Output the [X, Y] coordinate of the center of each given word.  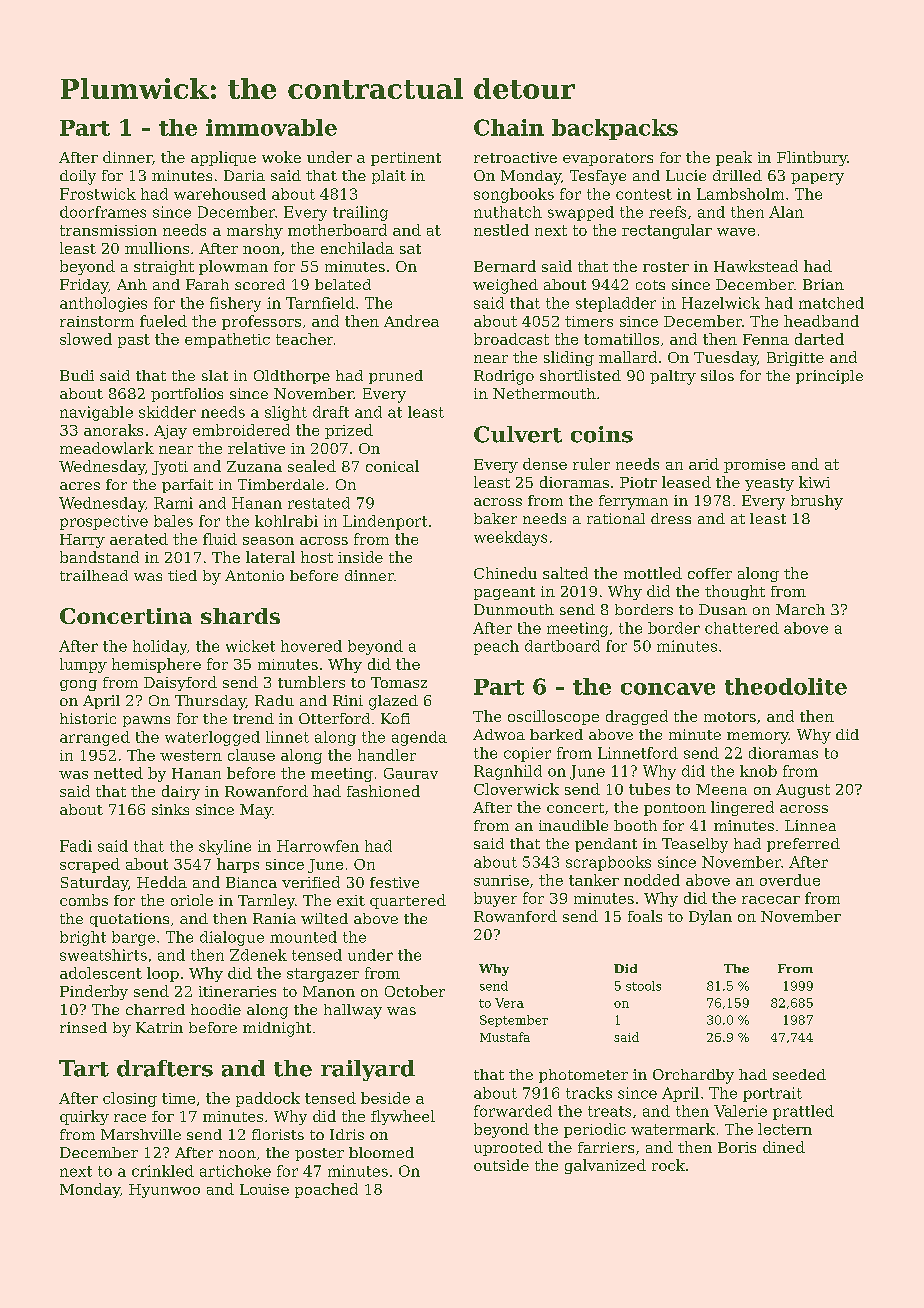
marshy [255, 231]
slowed [86, 339]
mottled [653, 573]
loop [163, 974]
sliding [569, 358]
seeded [799, 1074]
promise [754, 466]
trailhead [94, 575]
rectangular [667, 231]
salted [565, 573]
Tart [84, 1068]
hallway [353, 1011]
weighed [505, 286]
